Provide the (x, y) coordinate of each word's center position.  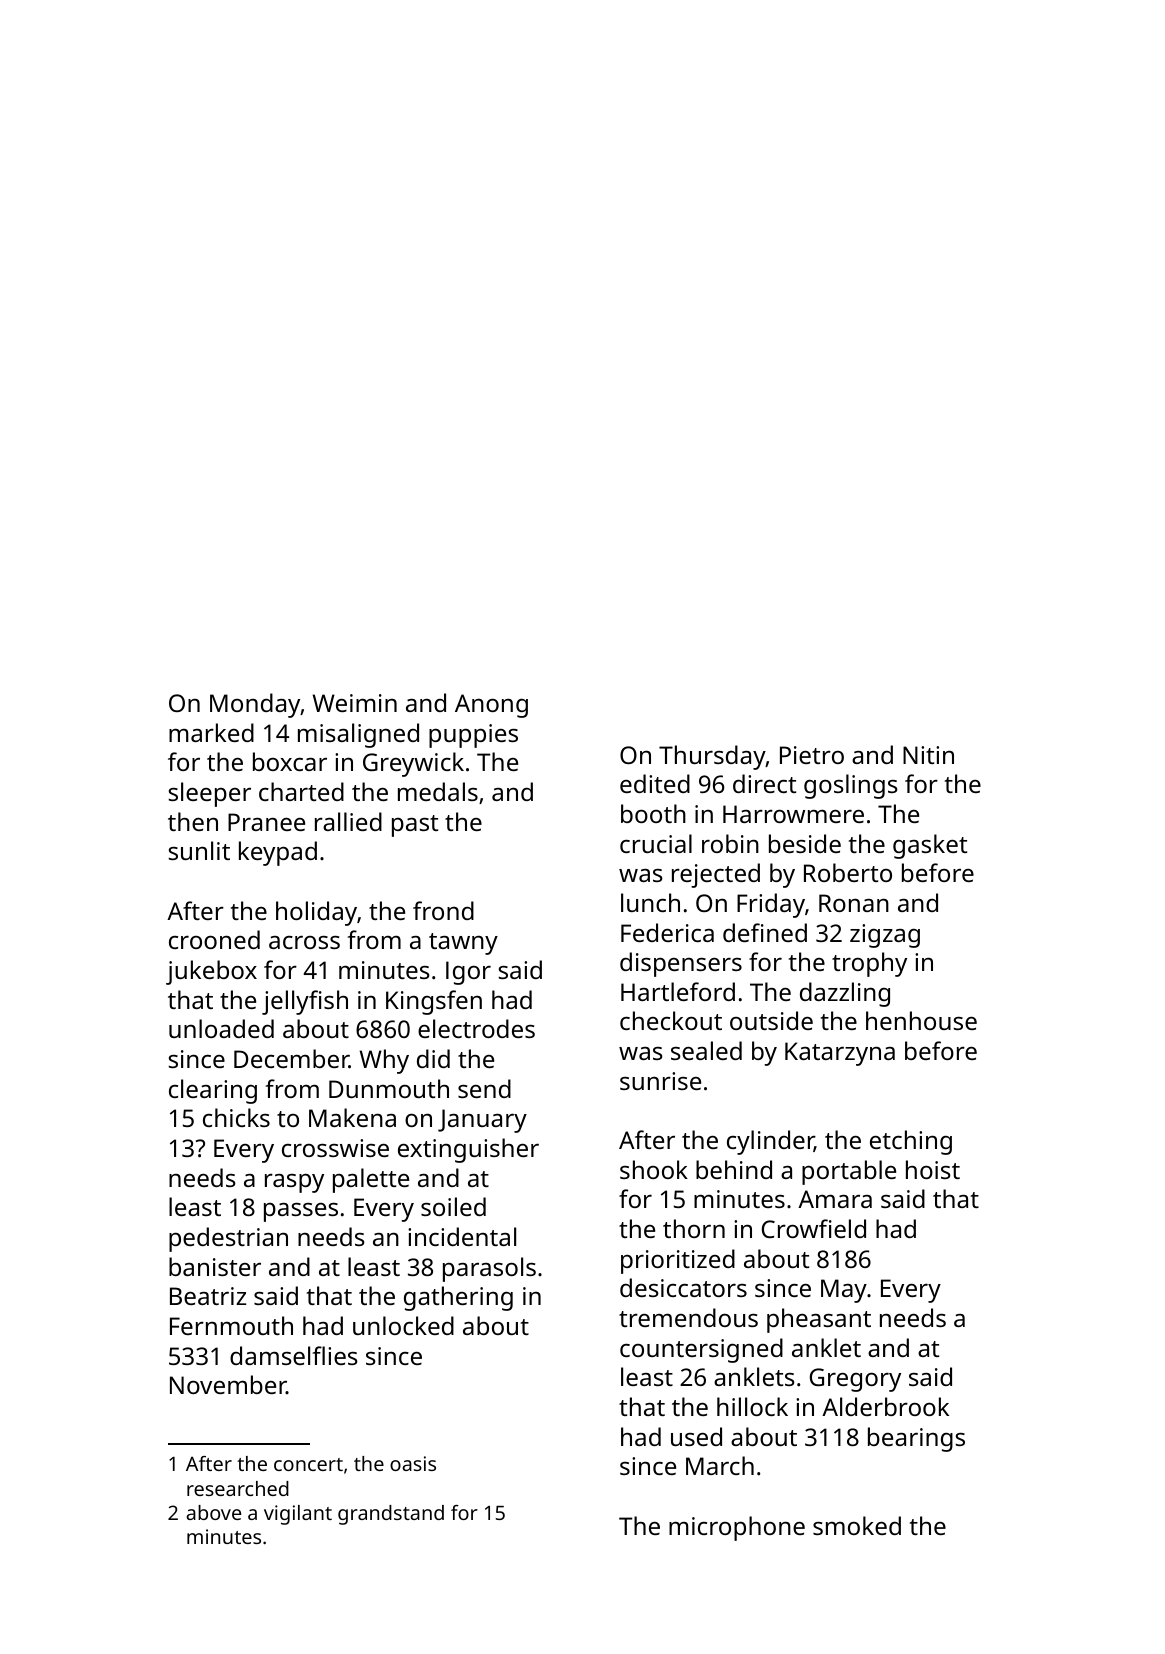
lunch (650, 902)
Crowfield (814, 1228)
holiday (316, 913)
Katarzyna (840, 1054)
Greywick (413, 764)
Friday (771, 905)
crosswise (335, 1148)
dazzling (845, 994)
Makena (352, 1117)
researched (238, 1488)
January (482, 1121)
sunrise (660, 1081)
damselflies (294, 1355)
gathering (458, 1298)
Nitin (928, 755)
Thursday (712, 757)
